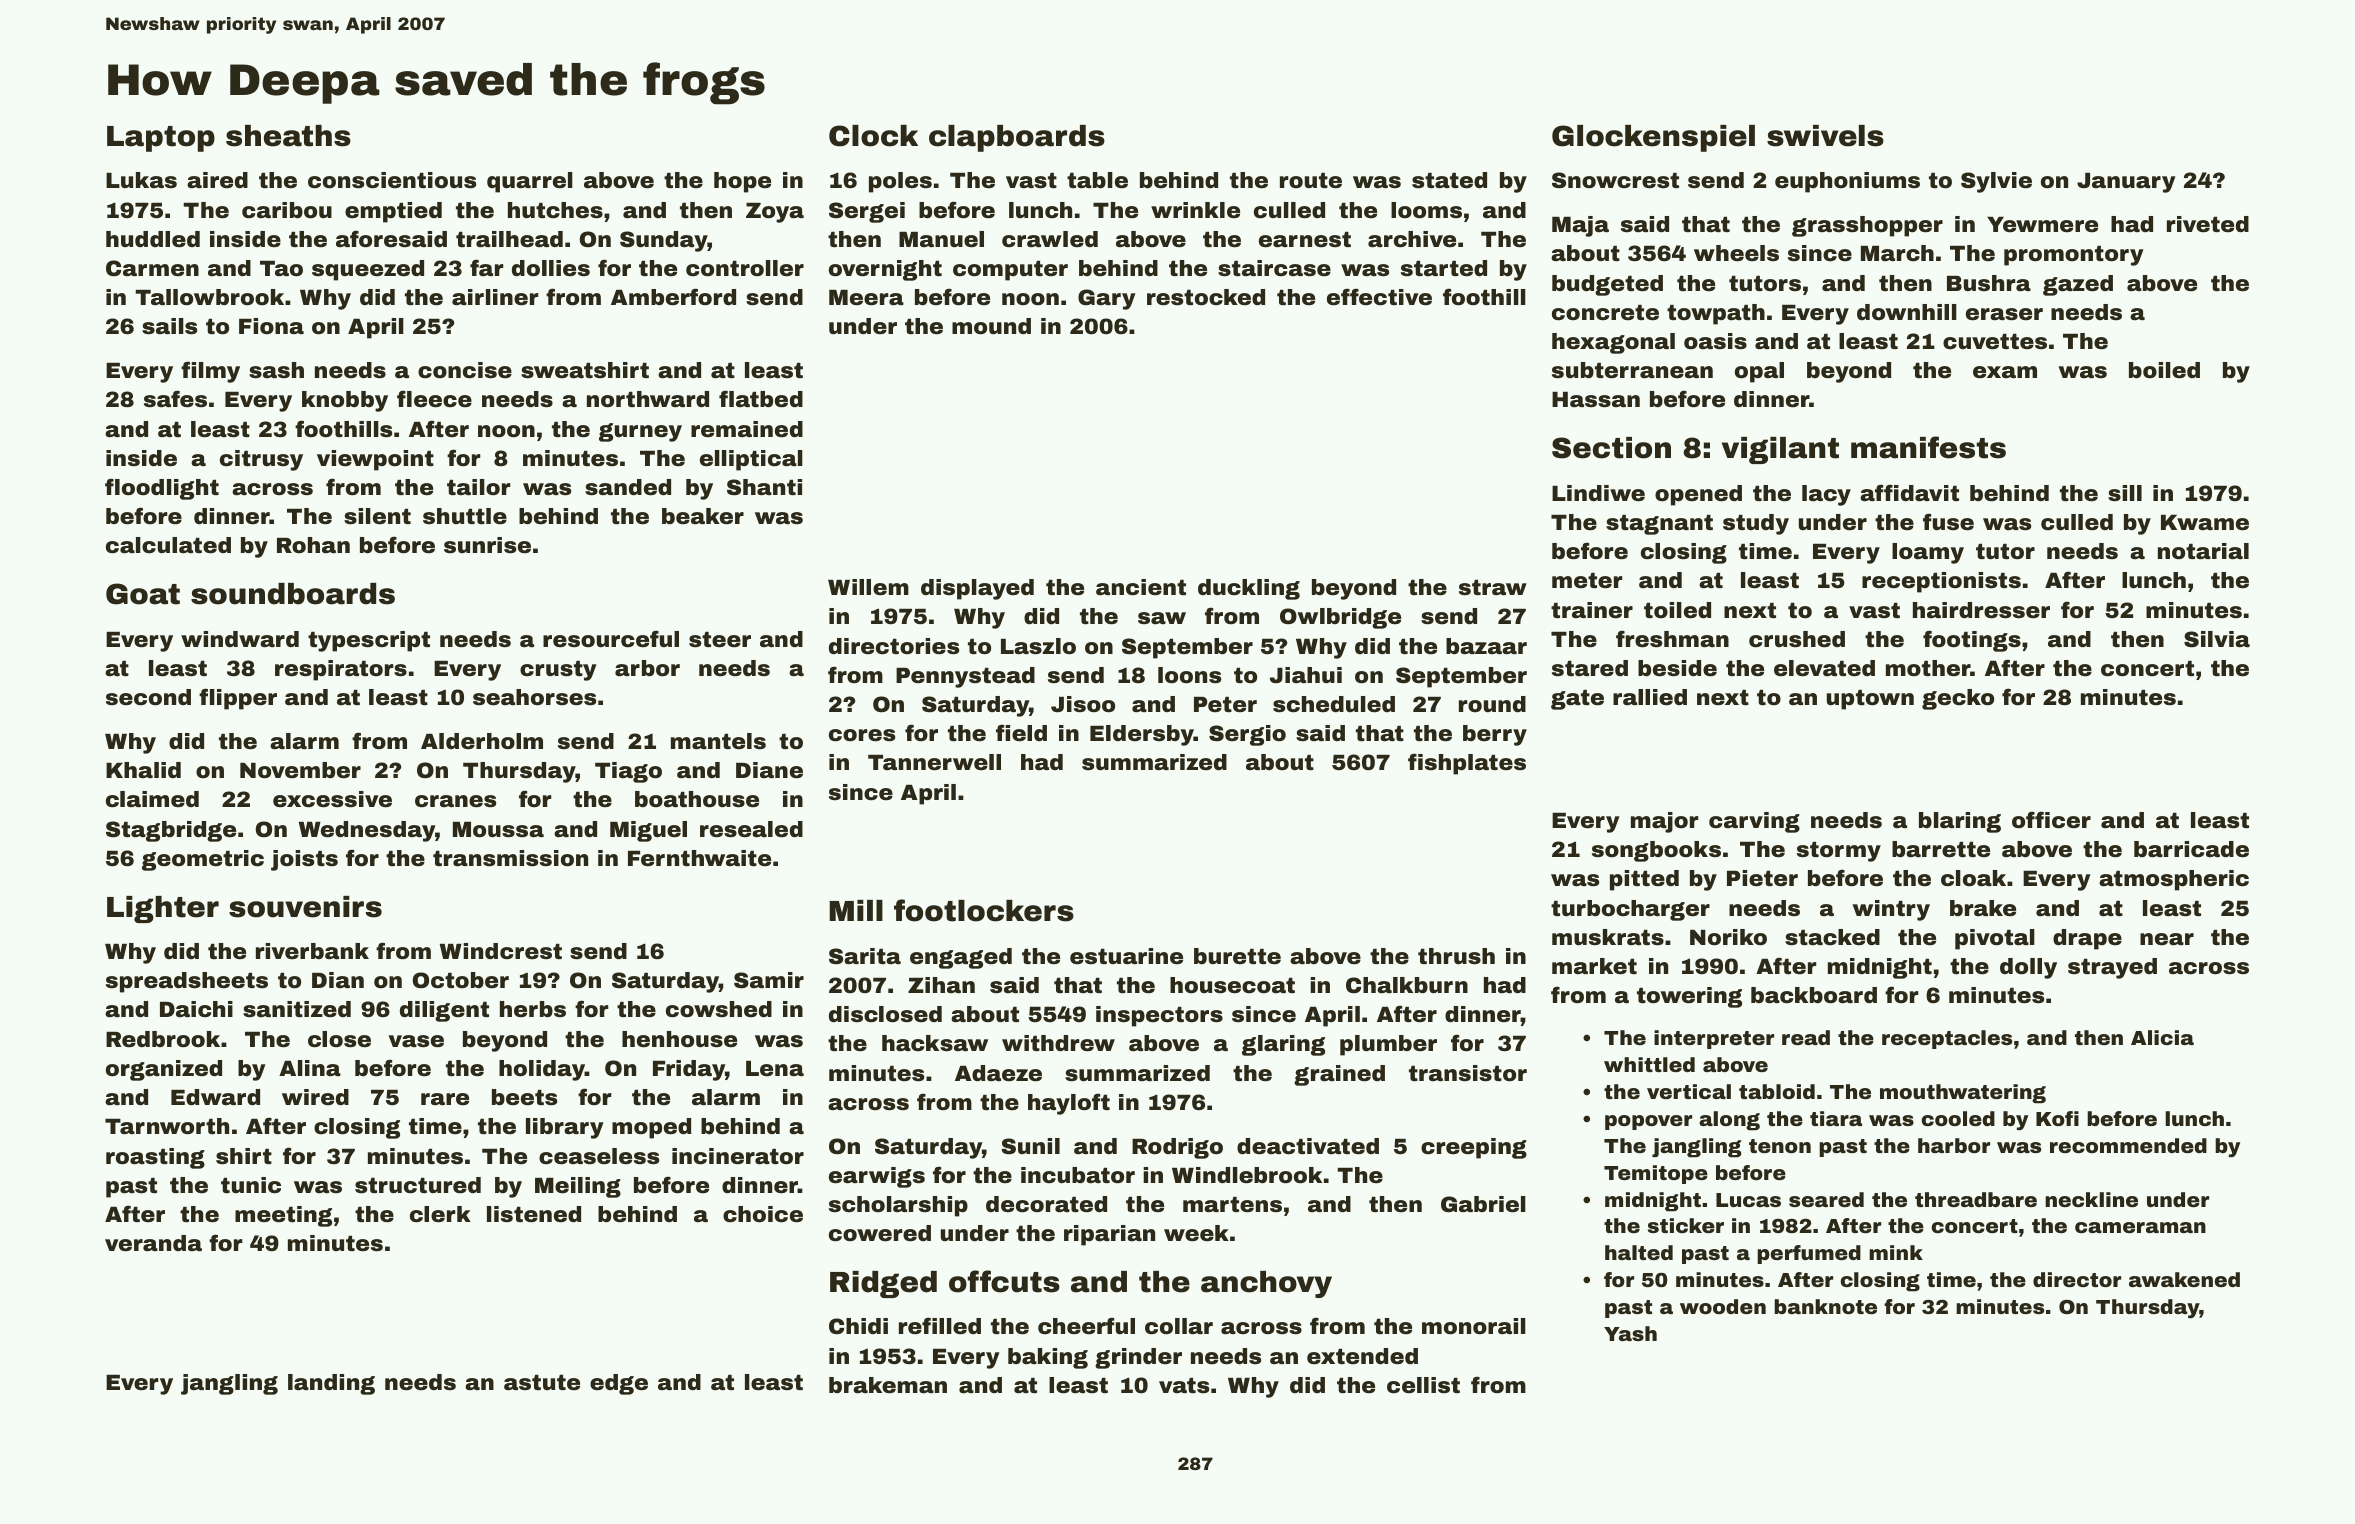 This screenshot has height=1524, width=2355. What do you see at coordinates (331, 1384) in the screenshot?
I see `landing` at bounding box center [331, 1384].
